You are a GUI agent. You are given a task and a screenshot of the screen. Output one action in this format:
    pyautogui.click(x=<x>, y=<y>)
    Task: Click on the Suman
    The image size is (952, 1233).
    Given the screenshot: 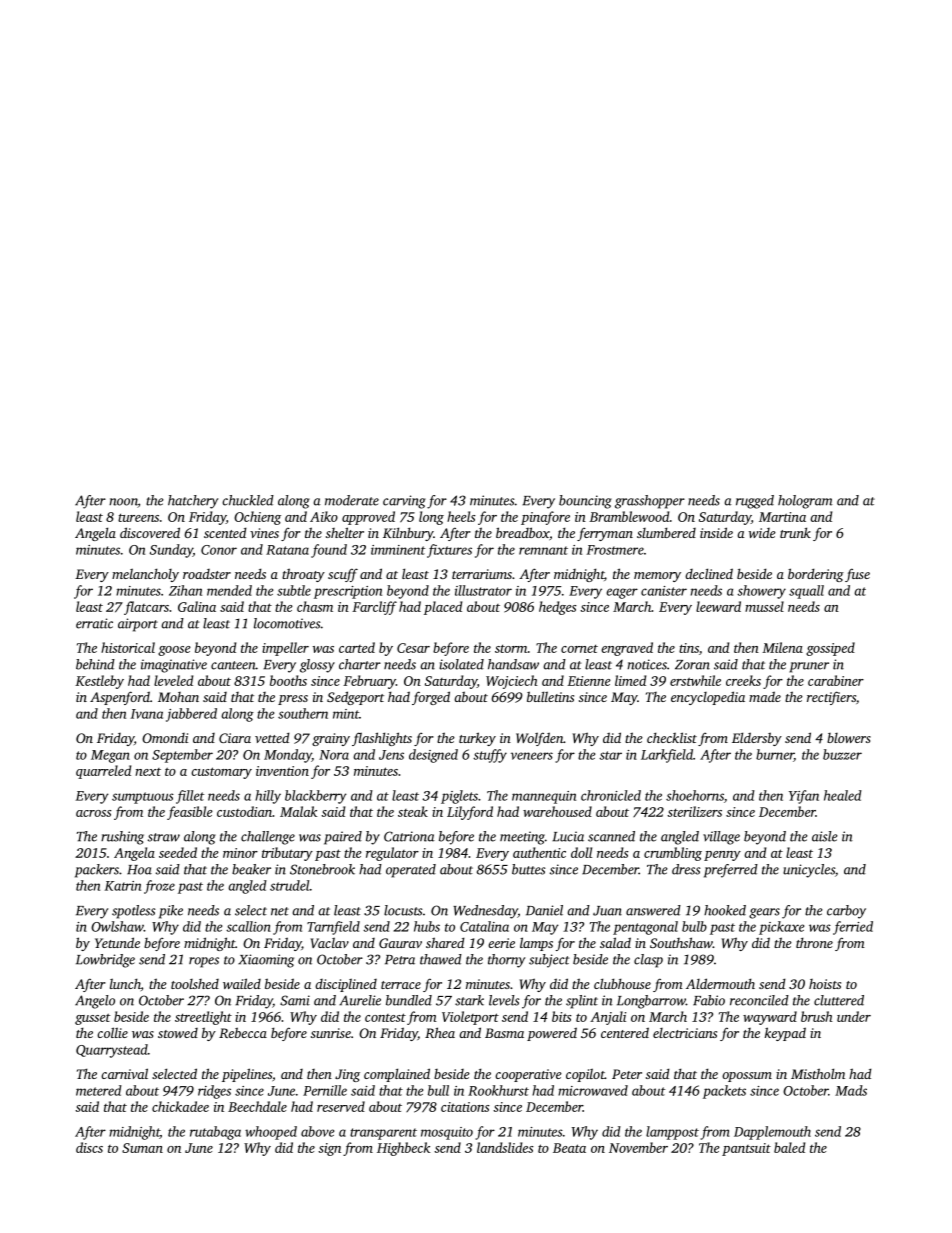 What is the action you would take?
    pyautogui.click(x=142, y=1148)
